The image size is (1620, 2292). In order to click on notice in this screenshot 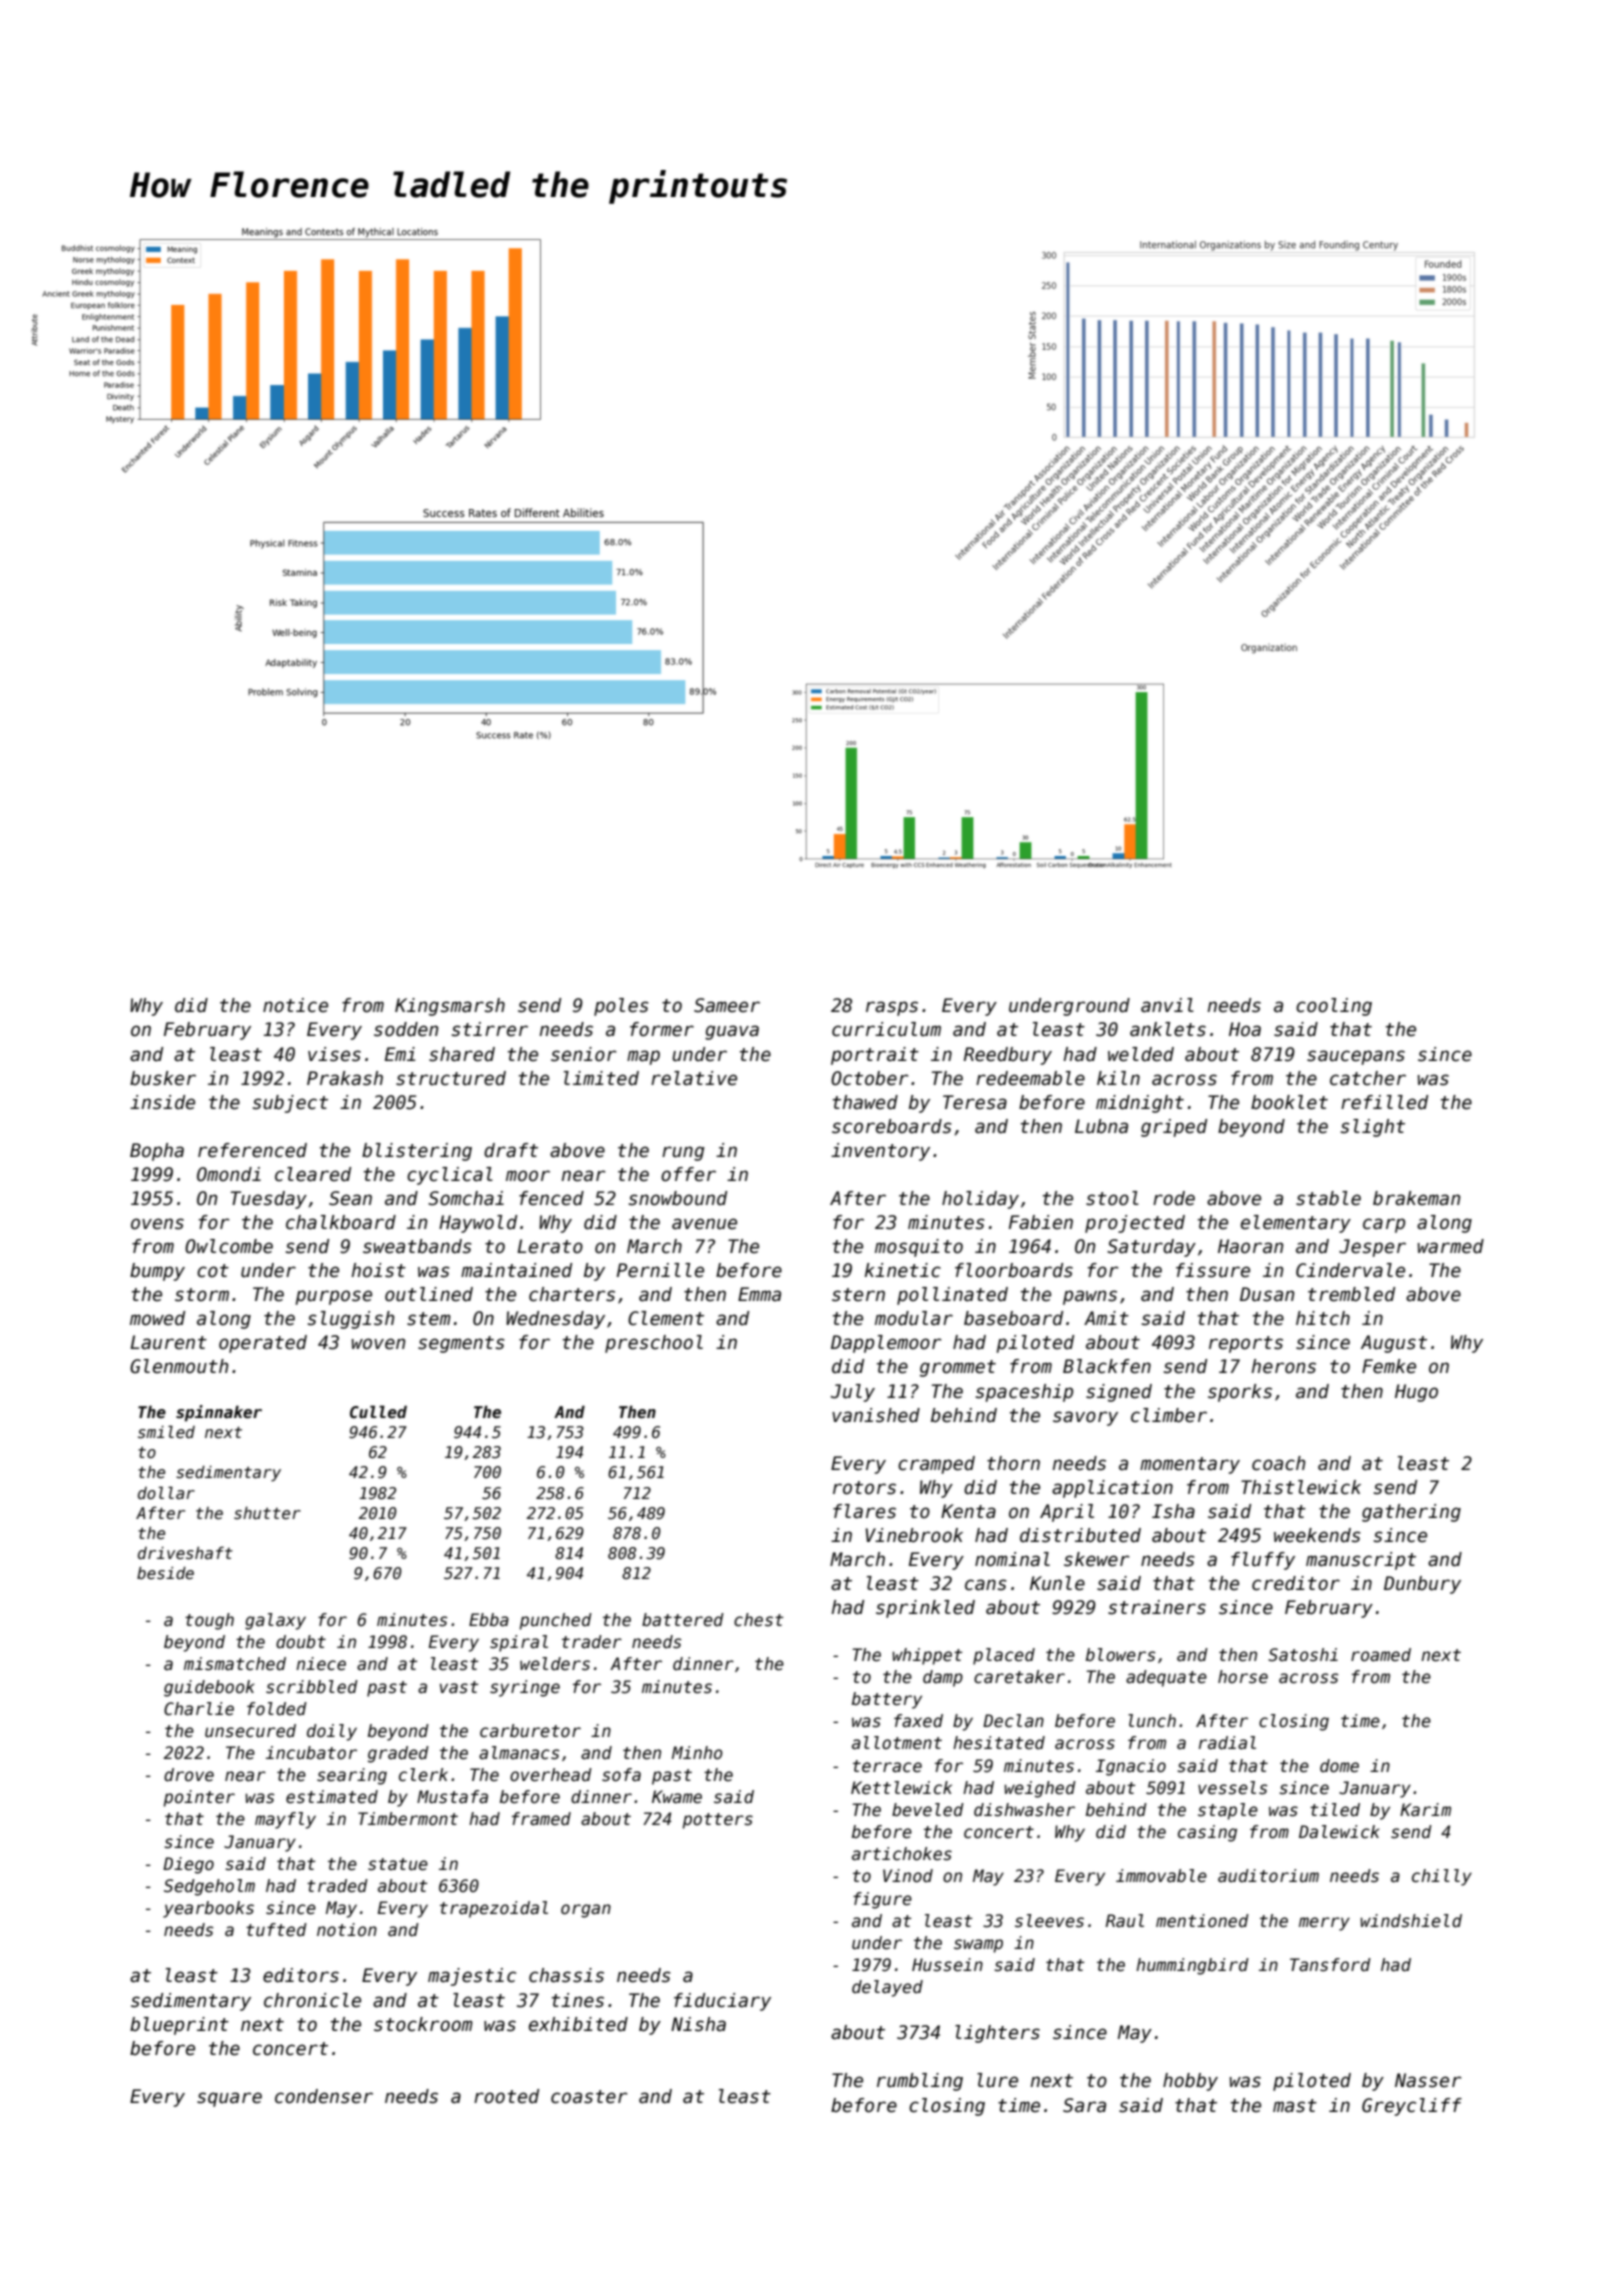, I will do `click(295, 1005)`.
